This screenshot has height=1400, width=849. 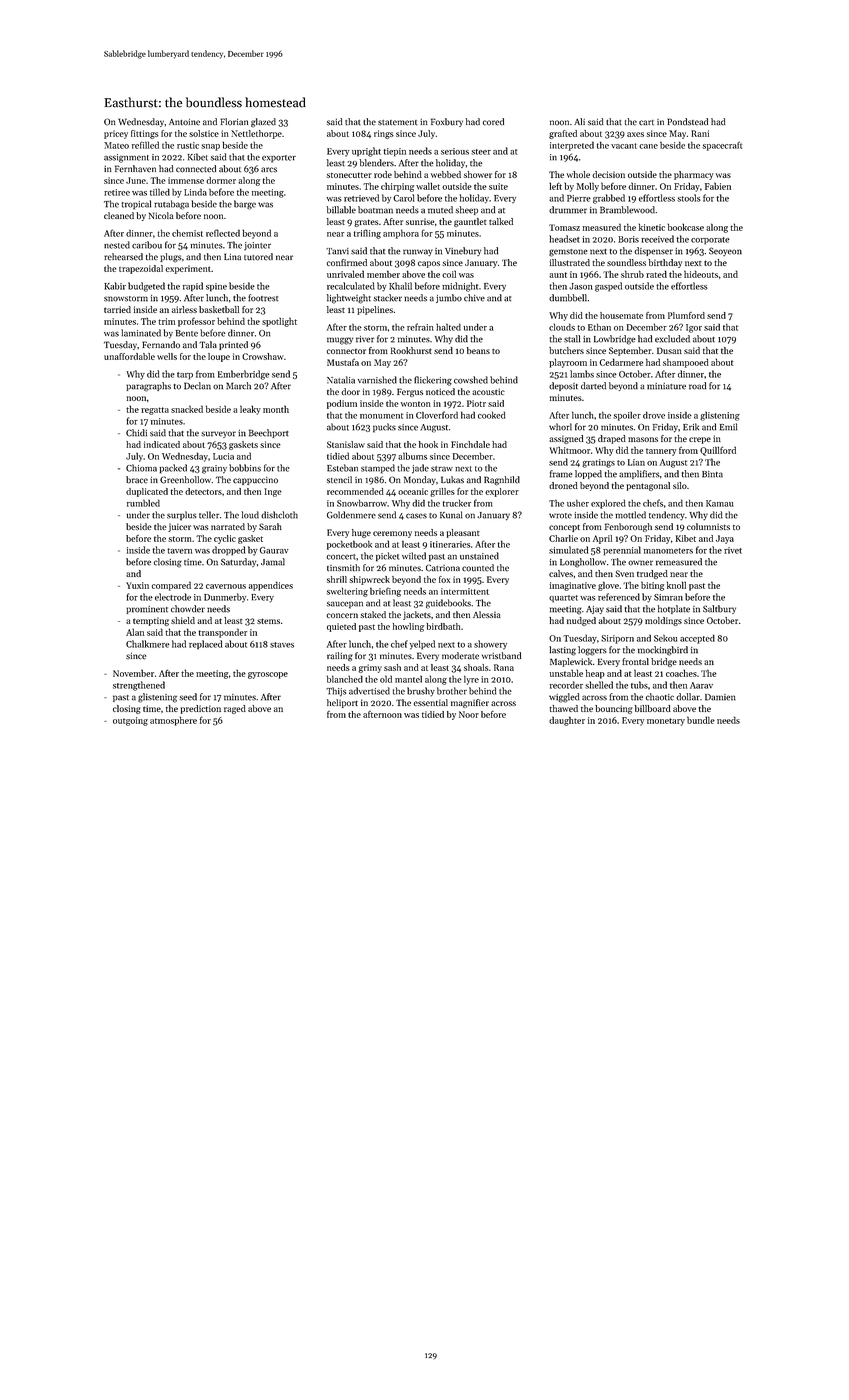 What do you see at coordinates (349, 545) in the screenshot?
I see `pocketbook` at bounding box center [349, 545].
